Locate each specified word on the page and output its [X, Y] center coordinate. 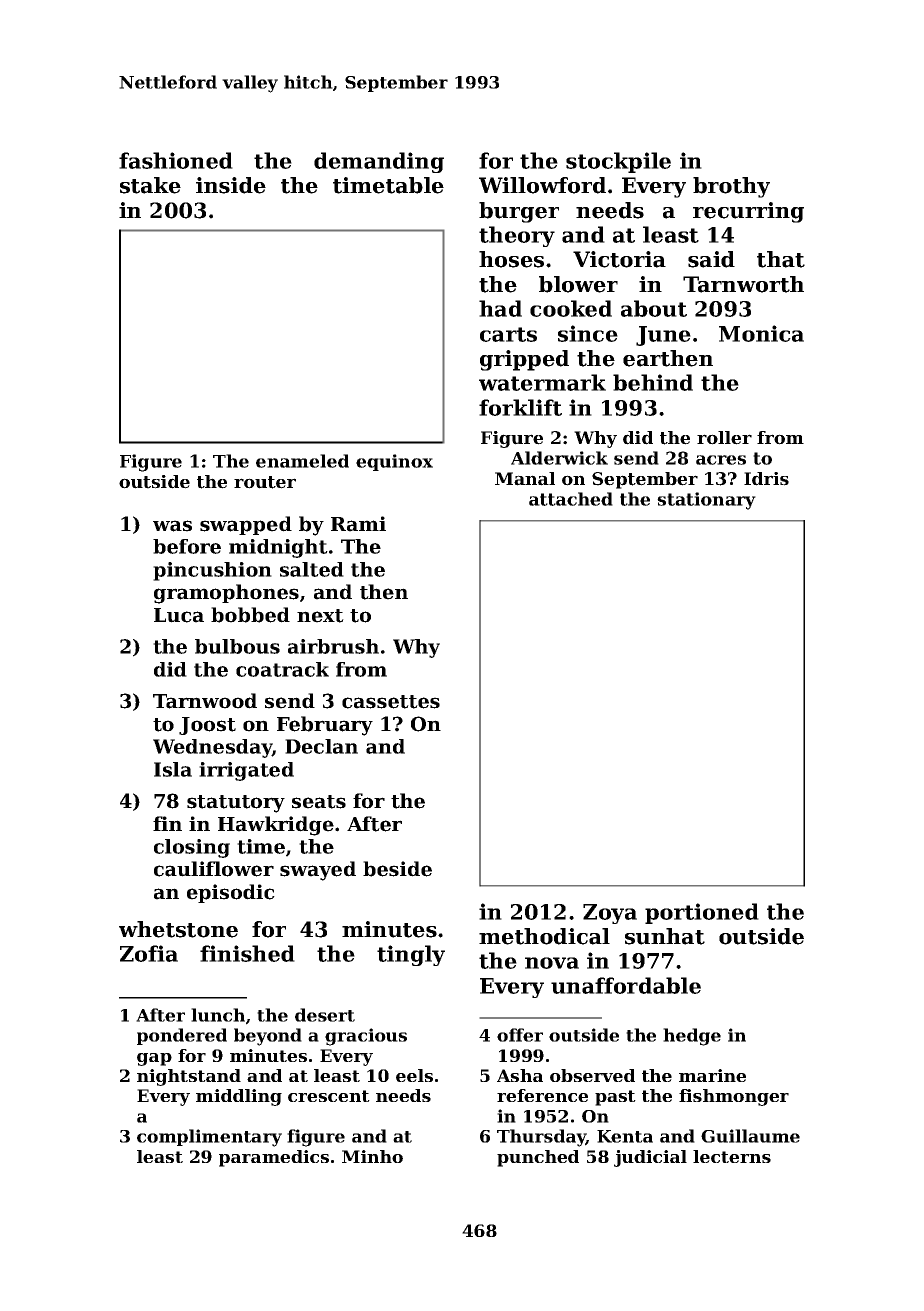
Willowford [542, 185]
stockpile [618, 162]
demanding [379, 162]
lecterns [732, 1156]
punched [538, 1158]
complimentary [209, 1138]
